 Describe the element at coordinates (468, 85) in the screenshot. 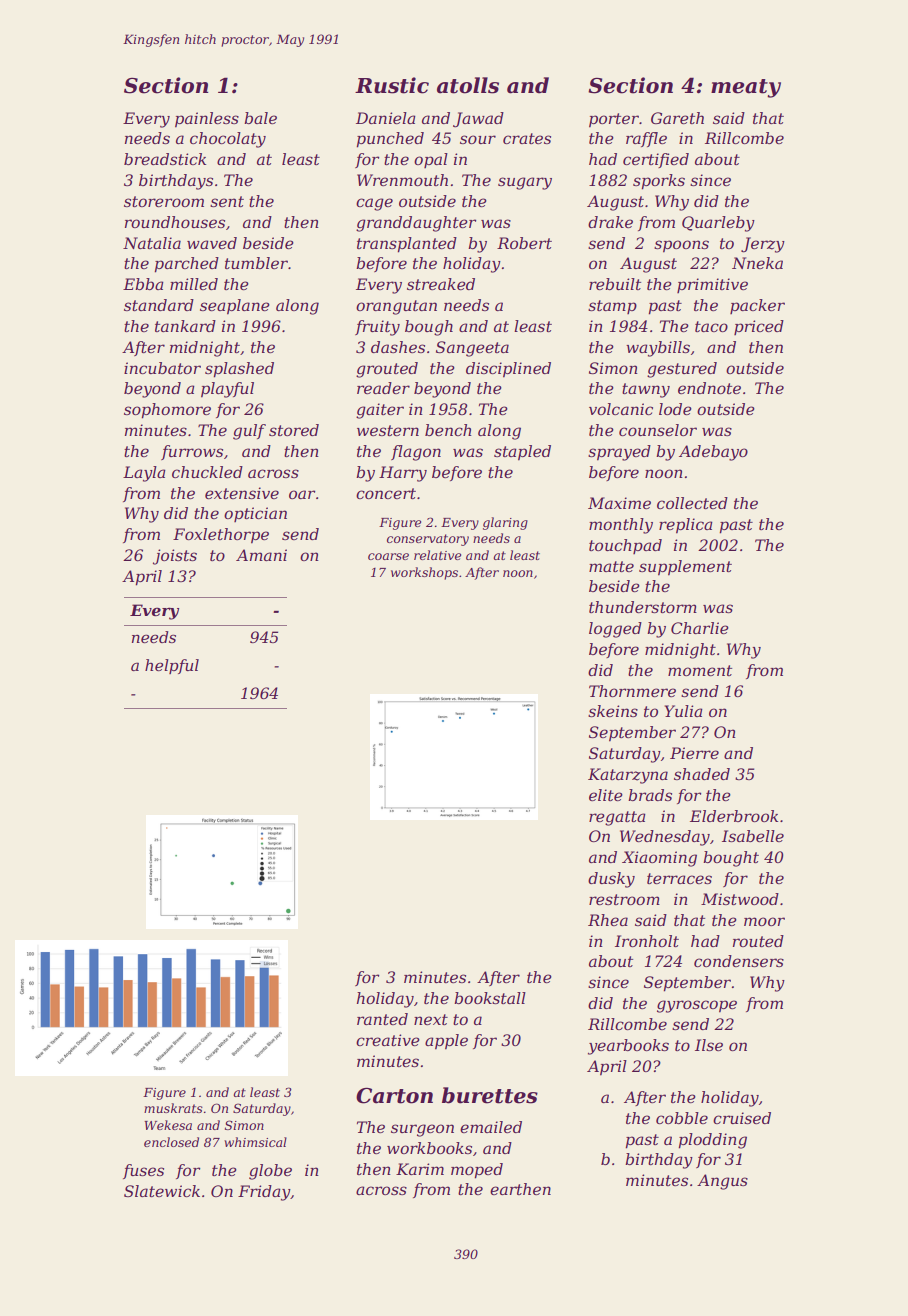

I see `atolls` at that location.
